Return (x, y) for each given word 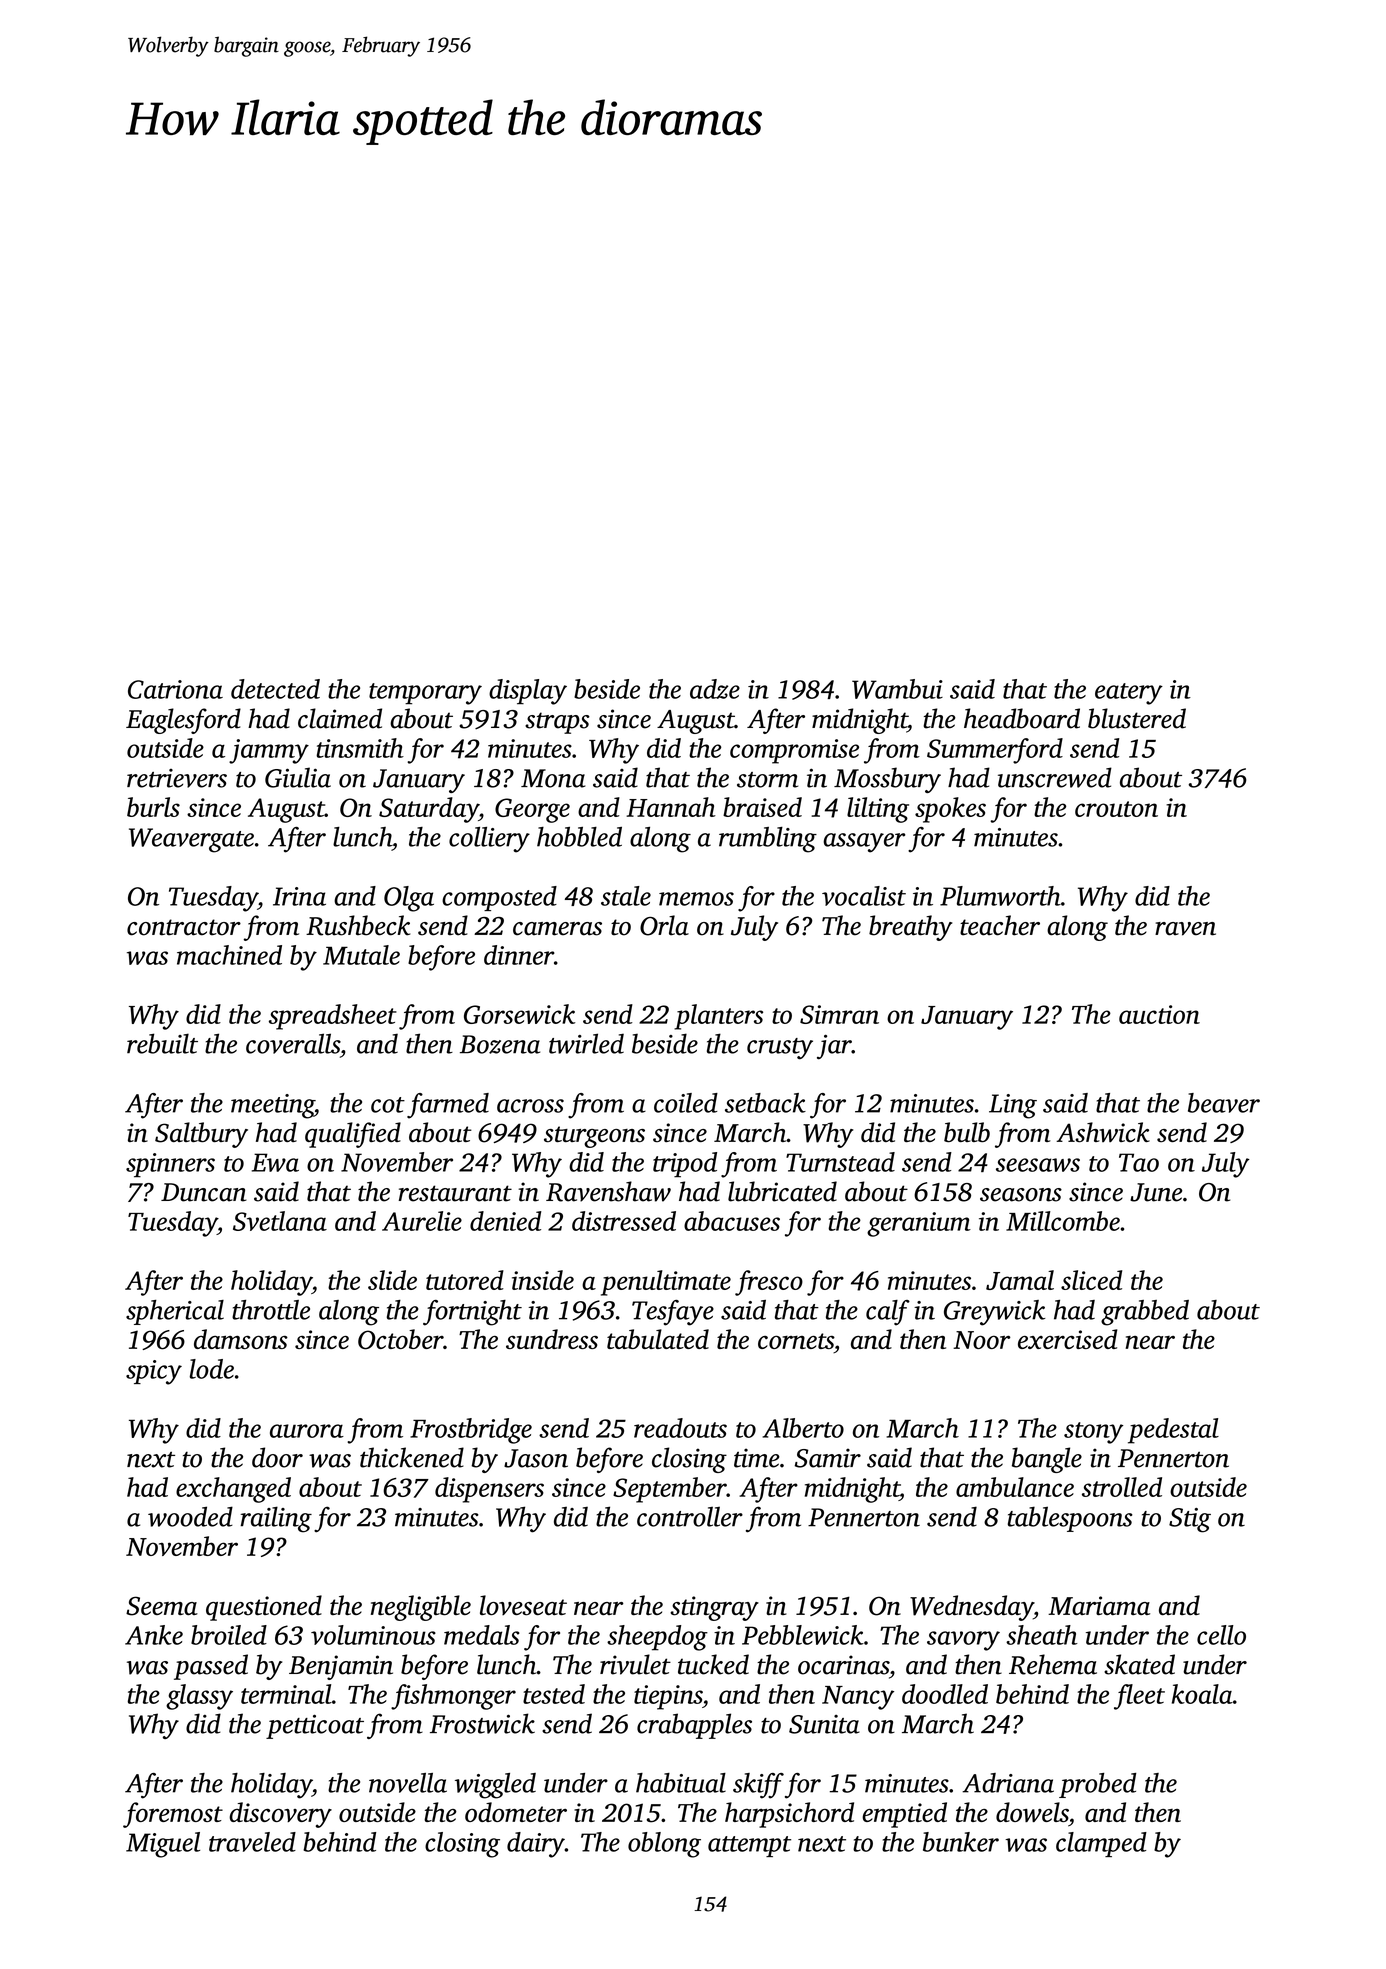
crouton (1116, 809)
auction (1159, 1014)
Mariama (1099, 1605)
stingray (714, 1608)
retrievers (177, 778)
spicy (154, 1372)
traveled (252, 1842)
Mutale (361, 955)
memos (696, 899)
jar (834, 1047)
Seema (162, 1606)
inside (543, 1280)
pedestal (1173, 1431)
